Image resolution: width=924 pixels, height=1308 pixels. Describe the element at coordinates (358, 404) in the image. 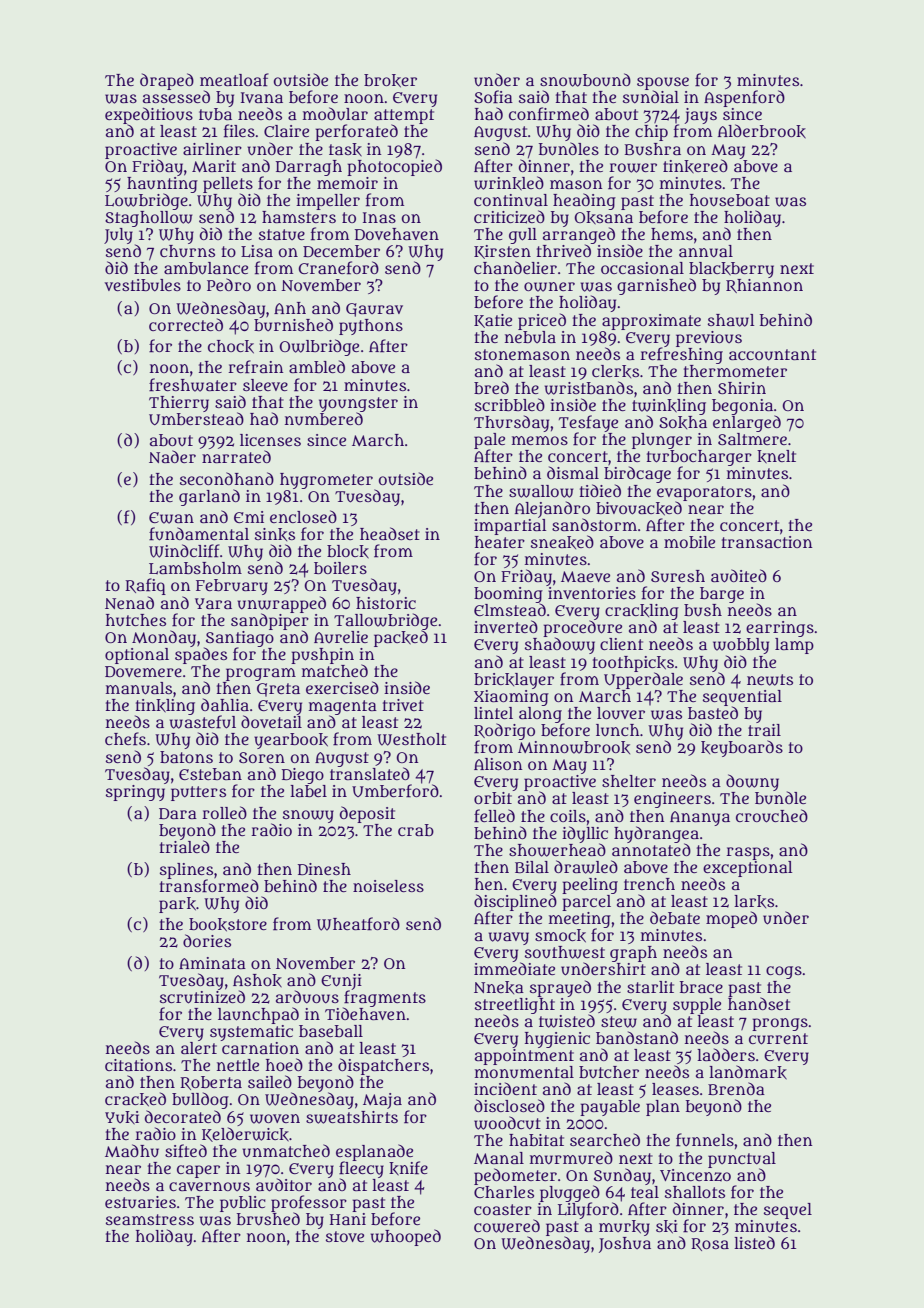

I see `youngster` at that location.
